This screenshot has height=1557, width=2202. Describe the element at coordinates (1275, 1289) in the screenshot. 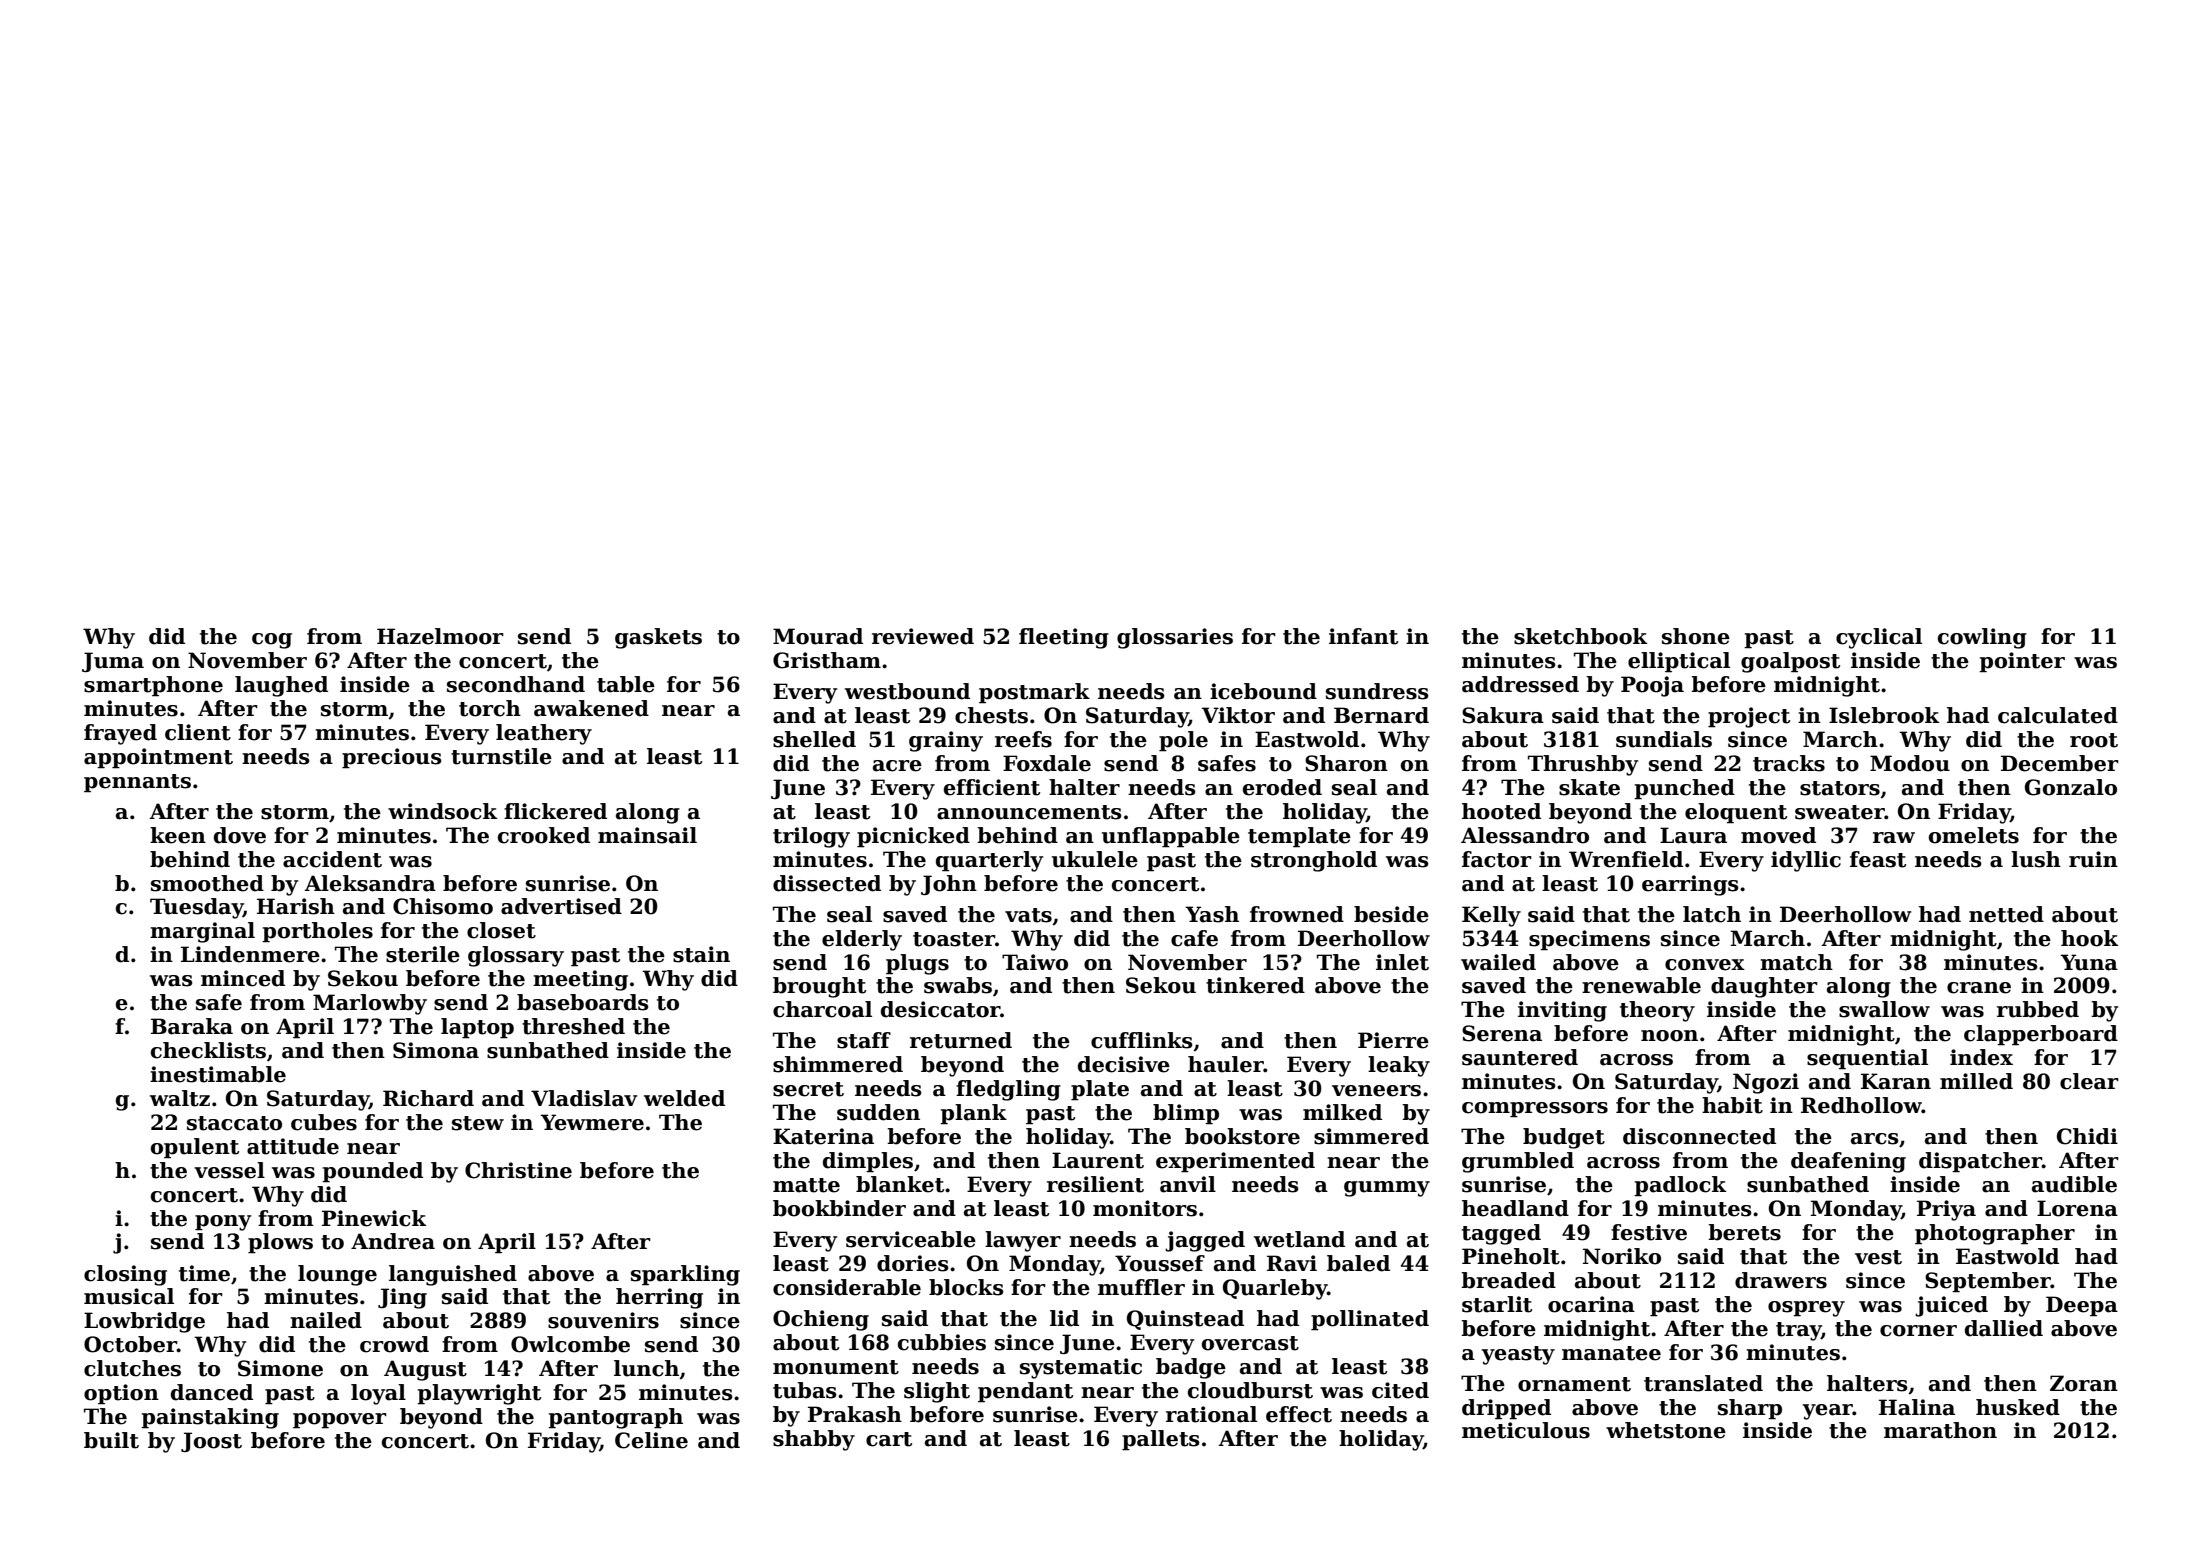

I see `Quarleby` at that location.
